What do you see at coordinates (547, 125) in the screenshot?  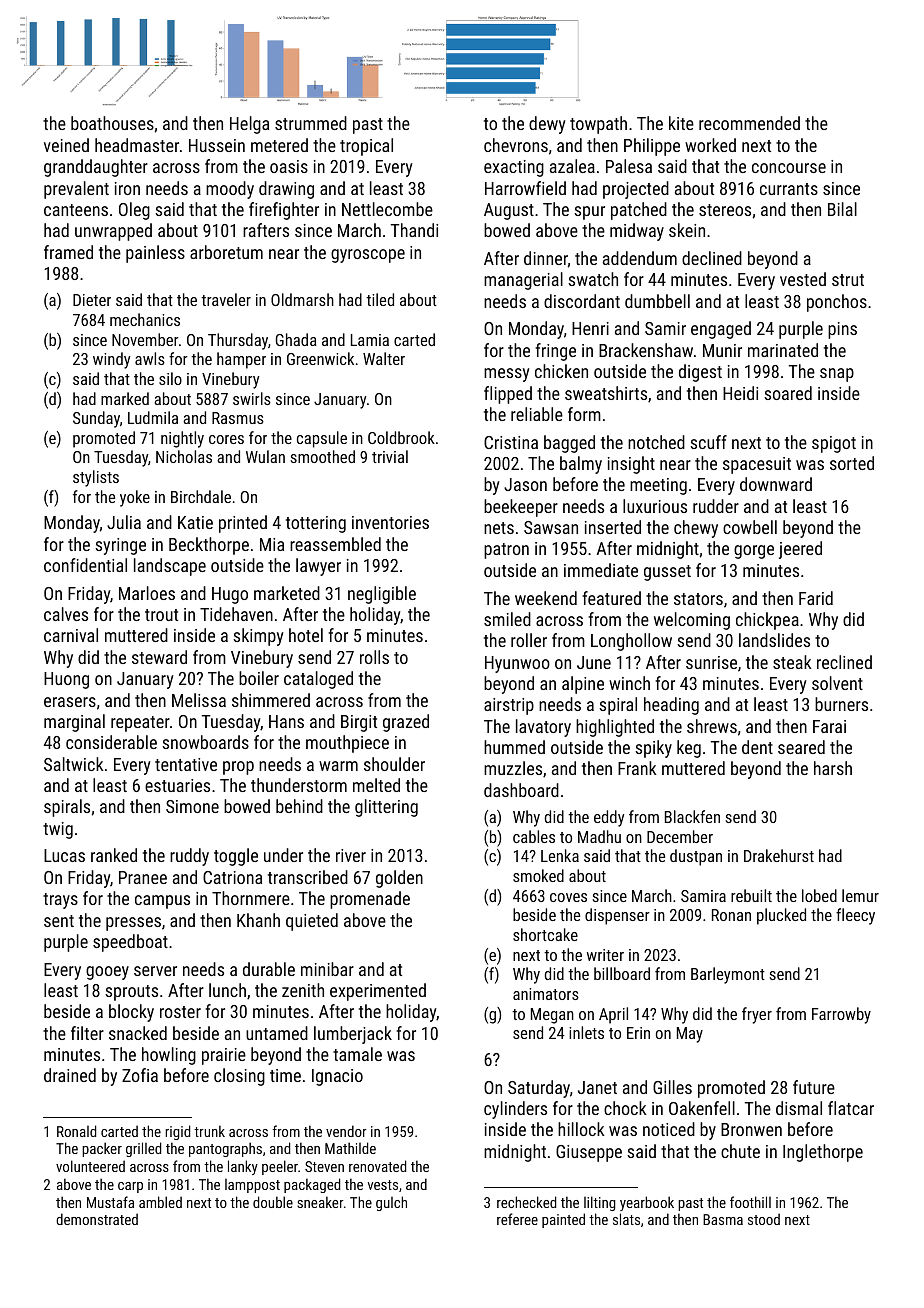 I see `dewy` at bounding box center [547, 125].
